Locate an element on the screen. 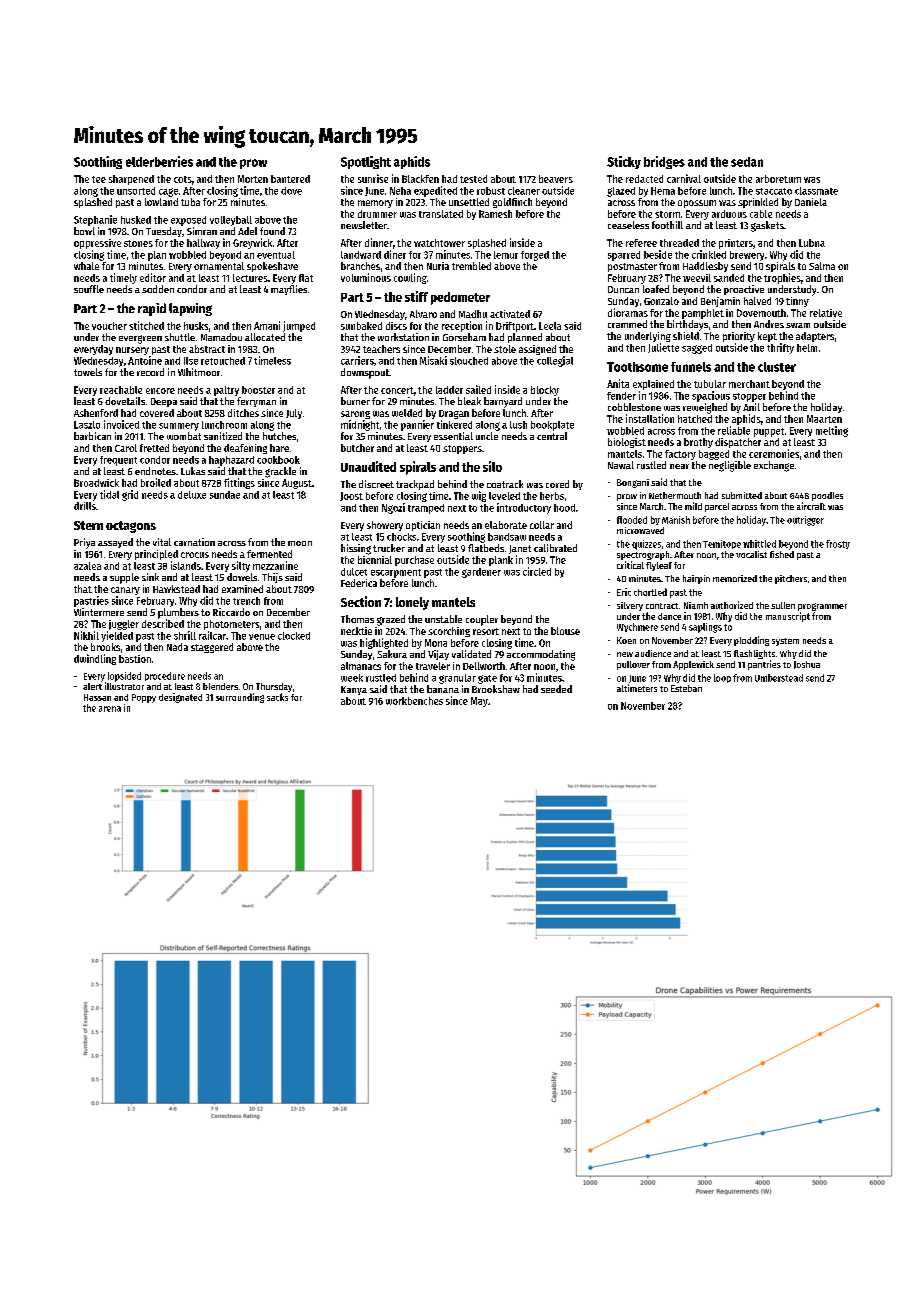 Image resolution: width=924 pixels, height=1308 pixels. system is located at coordinates (785, 642).
